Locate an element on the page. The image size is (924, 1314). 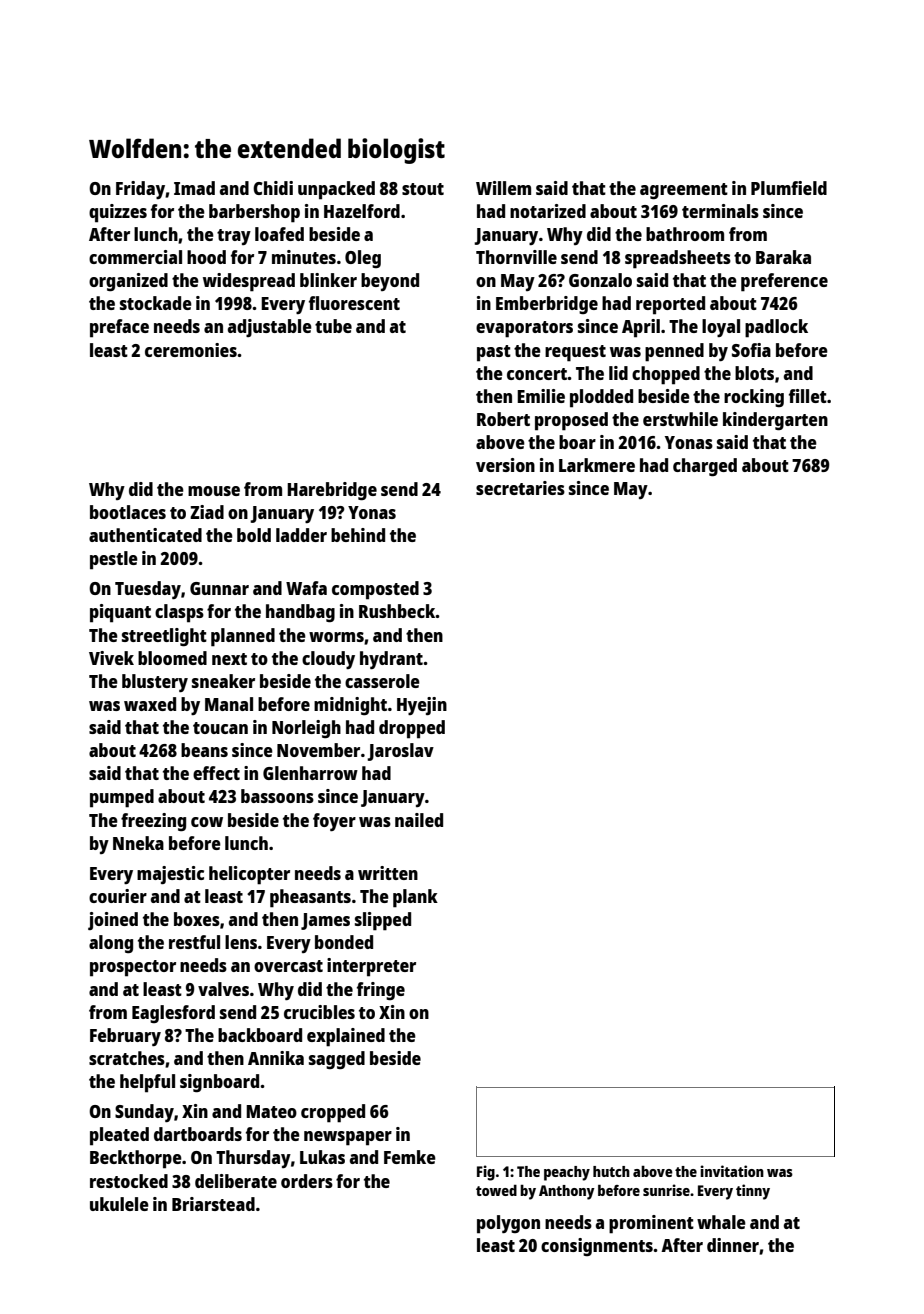
Rushbeck is located at coordinates (397, 611).
